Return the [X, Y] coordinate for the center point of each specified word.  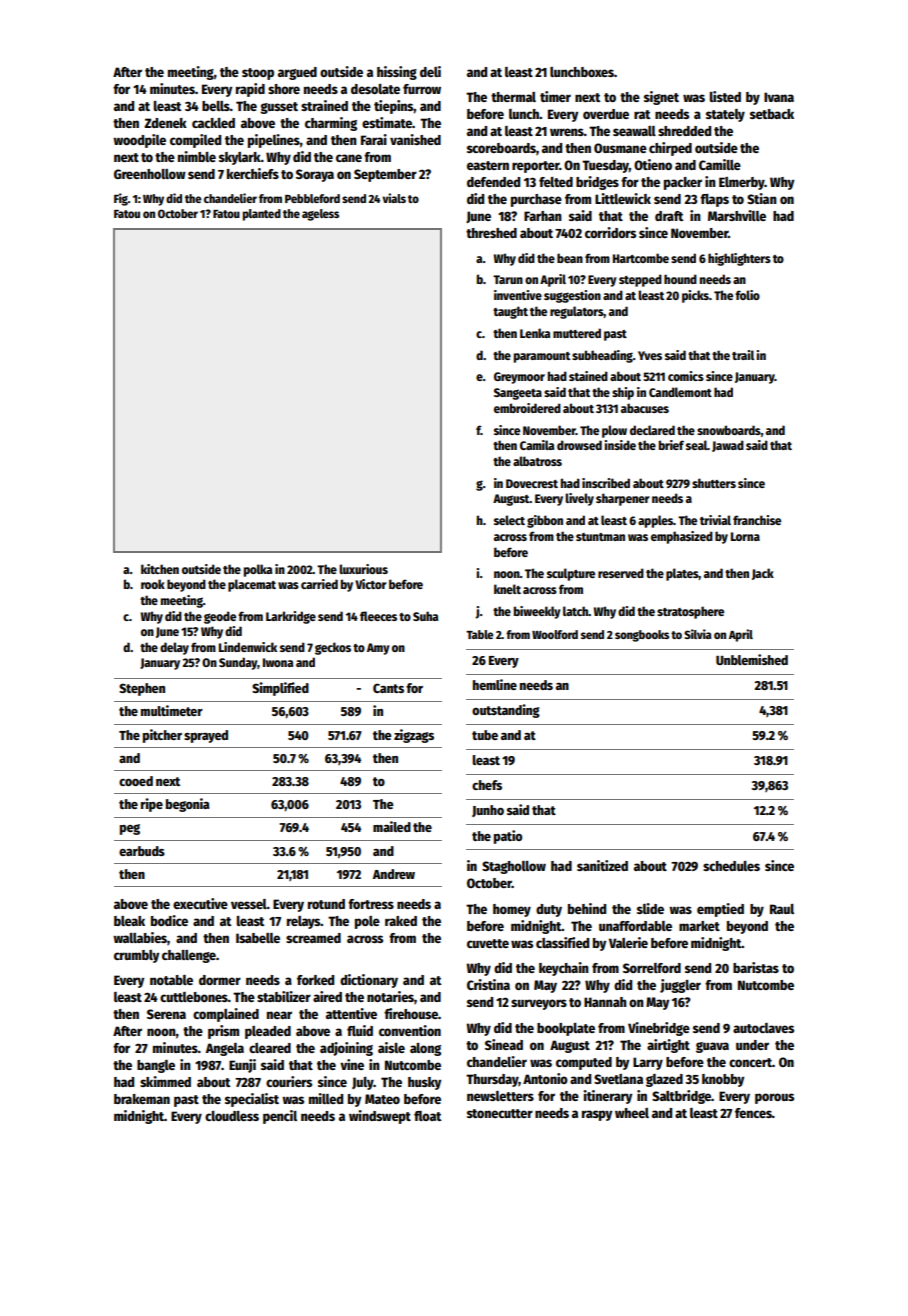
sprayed [206, 736]
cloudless [232, 1116]
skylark [240, 158]
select [509, 520]
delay [174, 648]
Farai [374, 139]
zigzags [414, 736]
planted [262, 215]
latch [576, 611]
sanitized [602, 865]
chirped [670, 149]
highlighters [739, 259]
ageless [320, 215]
